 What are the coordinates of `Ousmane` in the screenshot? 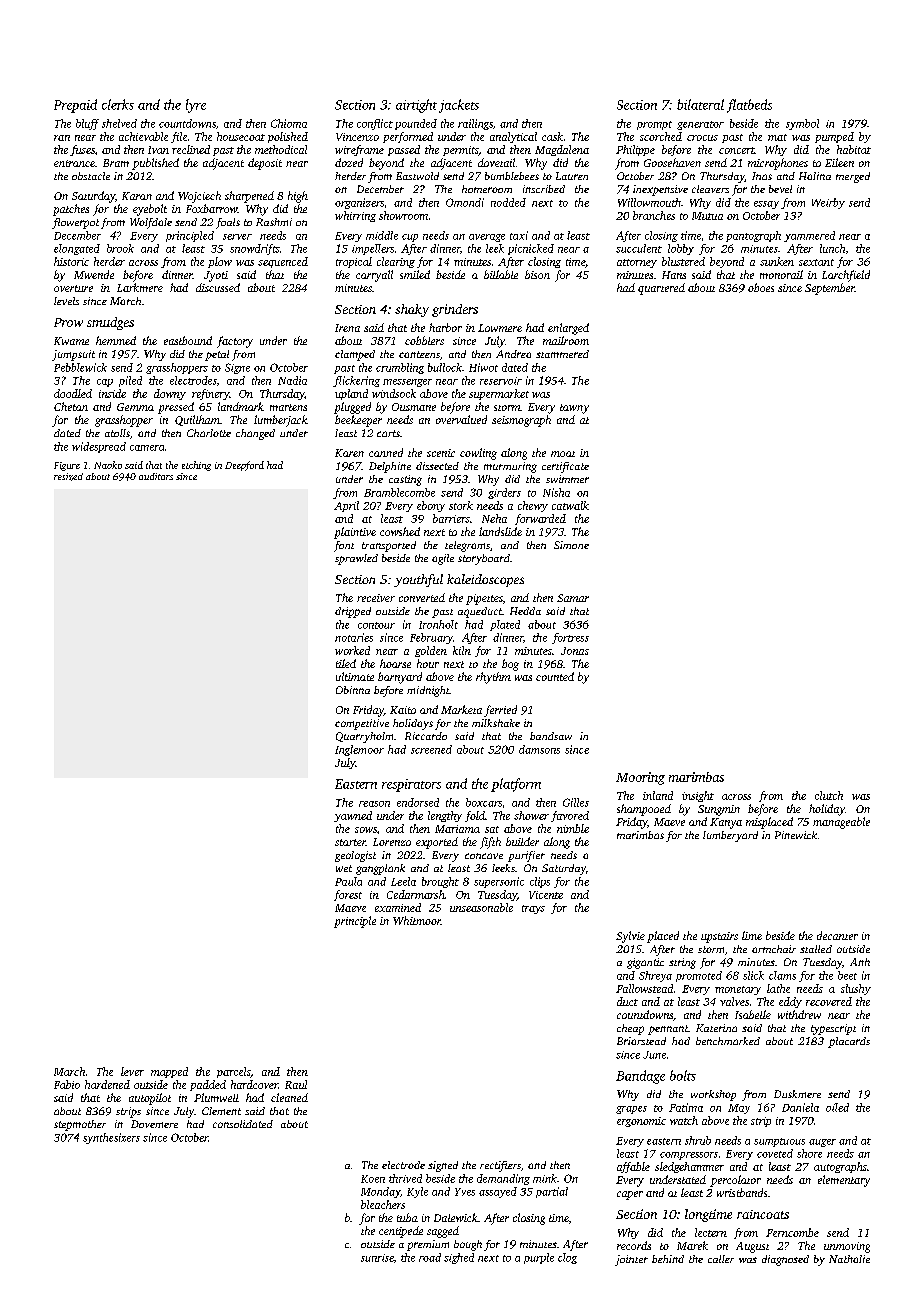 It's located at (414, 407).
